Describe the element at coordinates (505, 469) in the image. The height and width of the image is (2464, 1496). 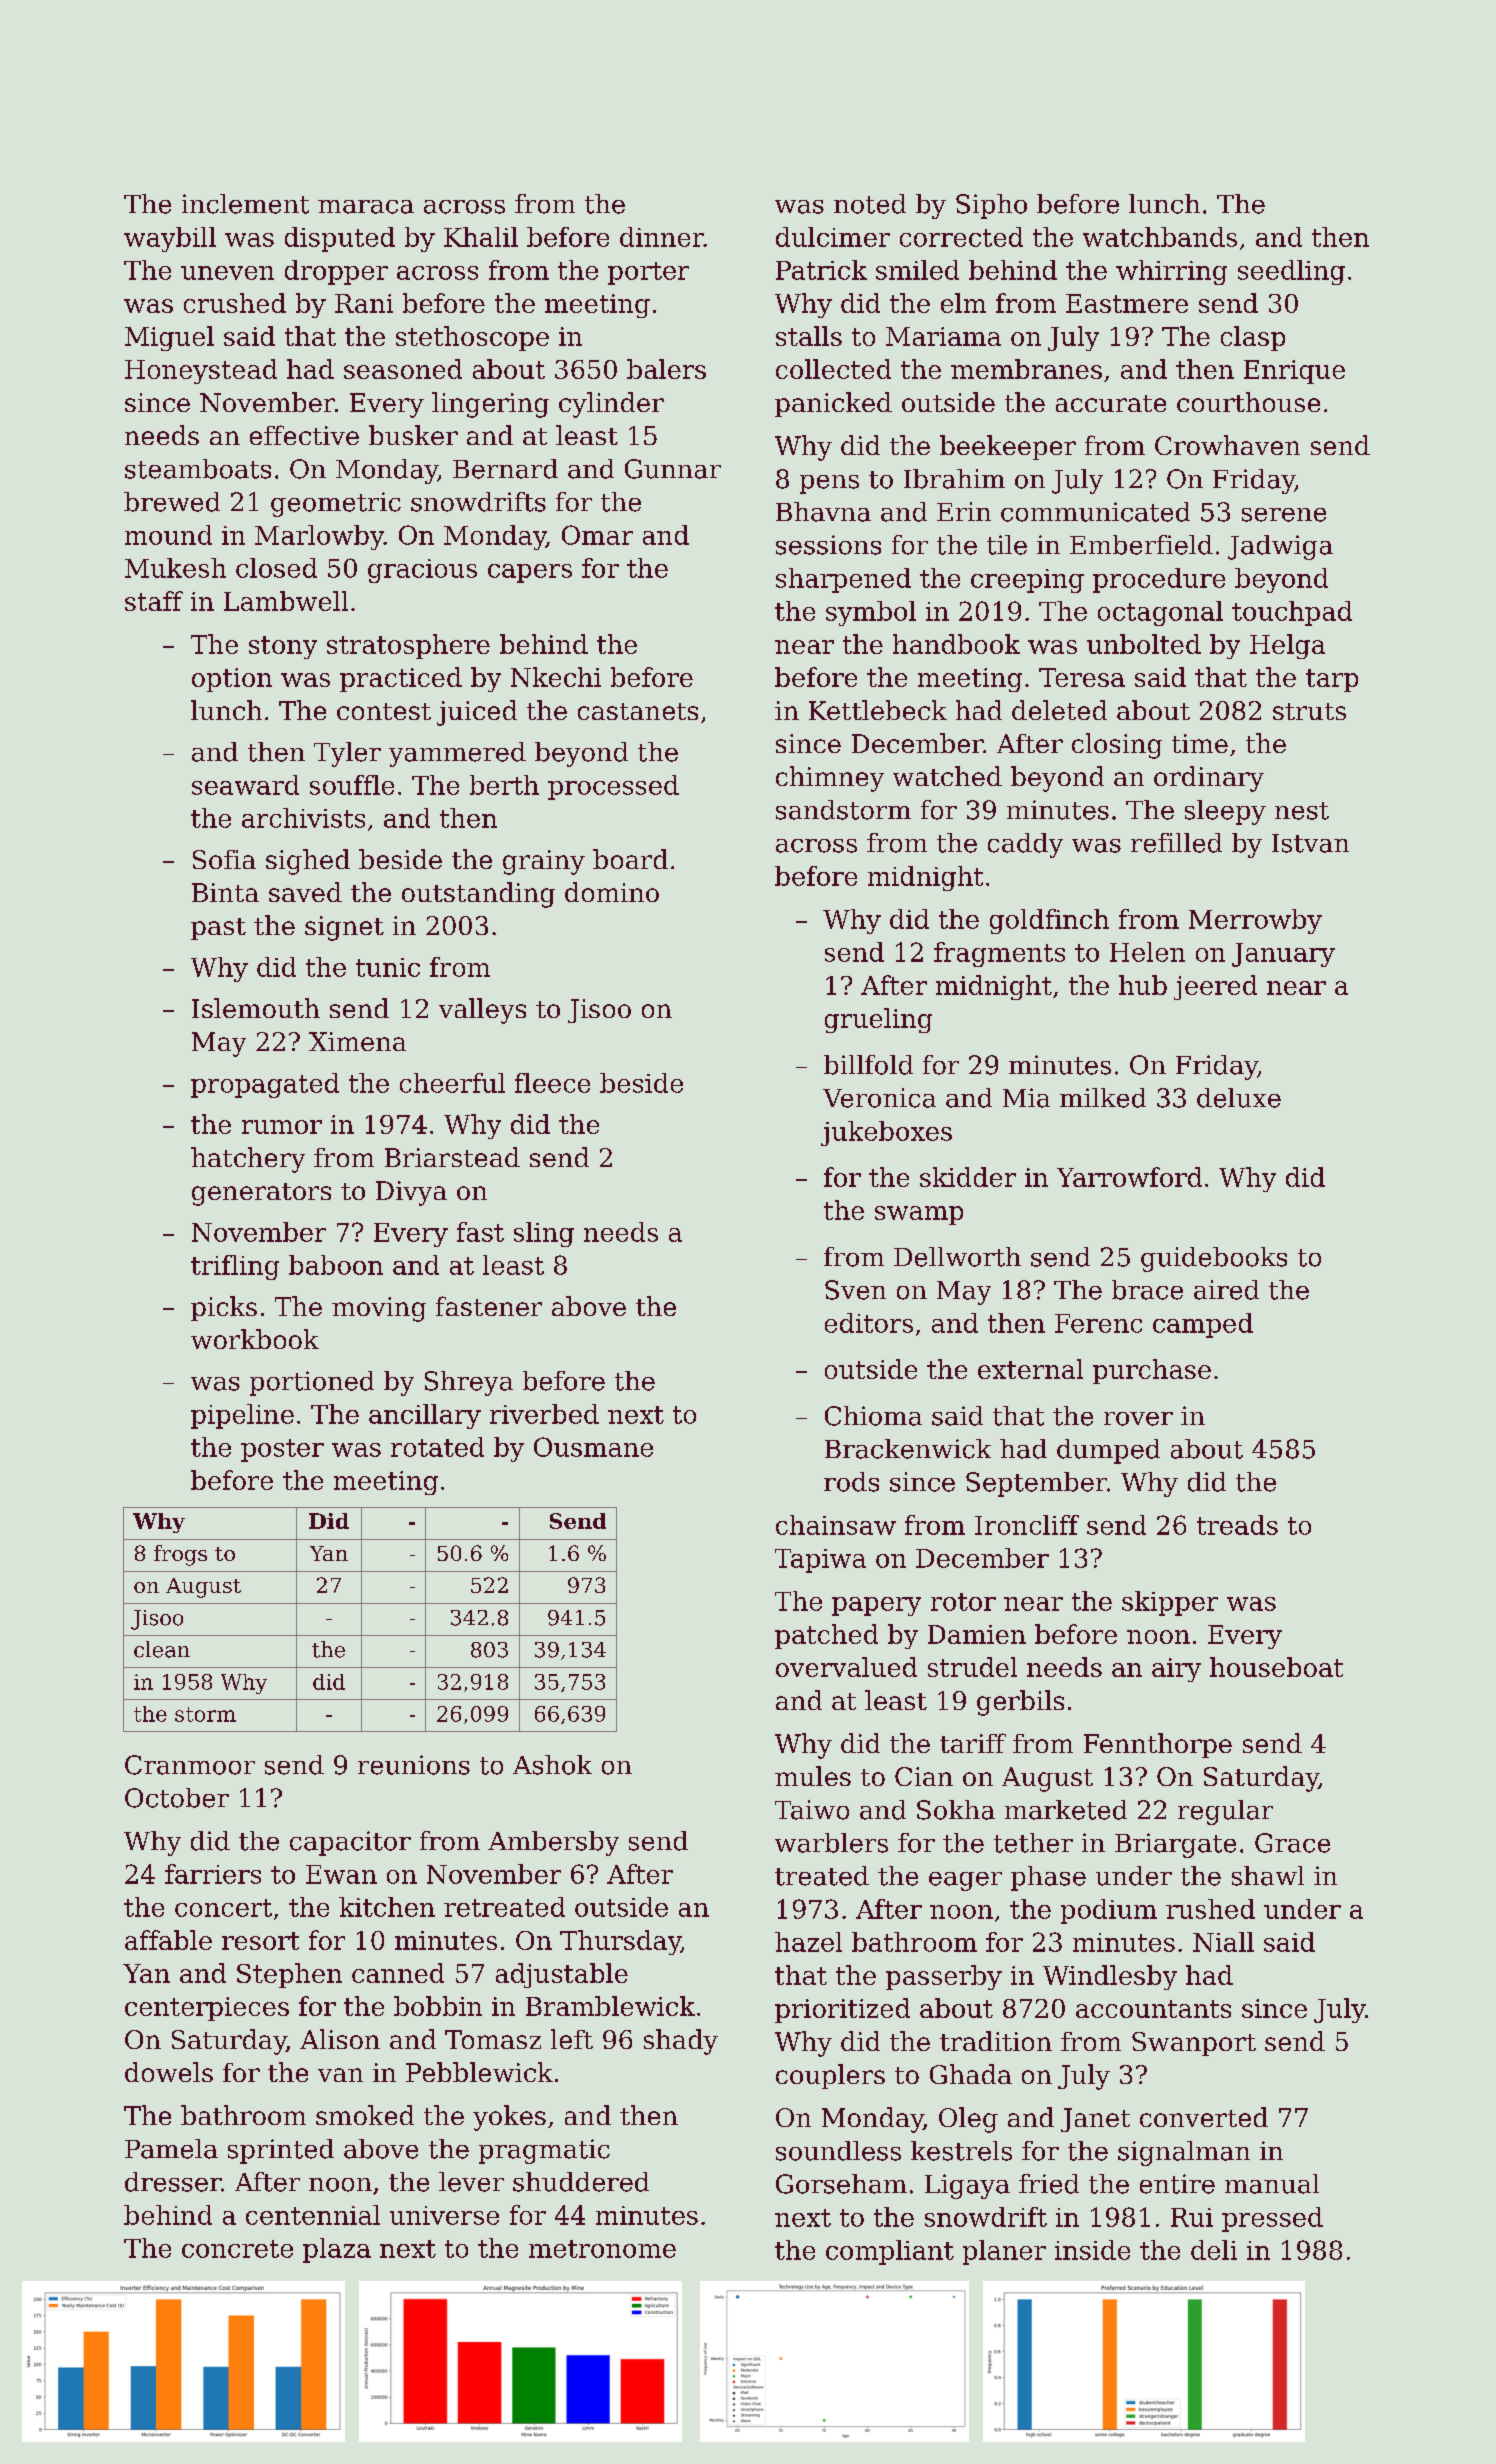
I see `Bernard` at that location.
